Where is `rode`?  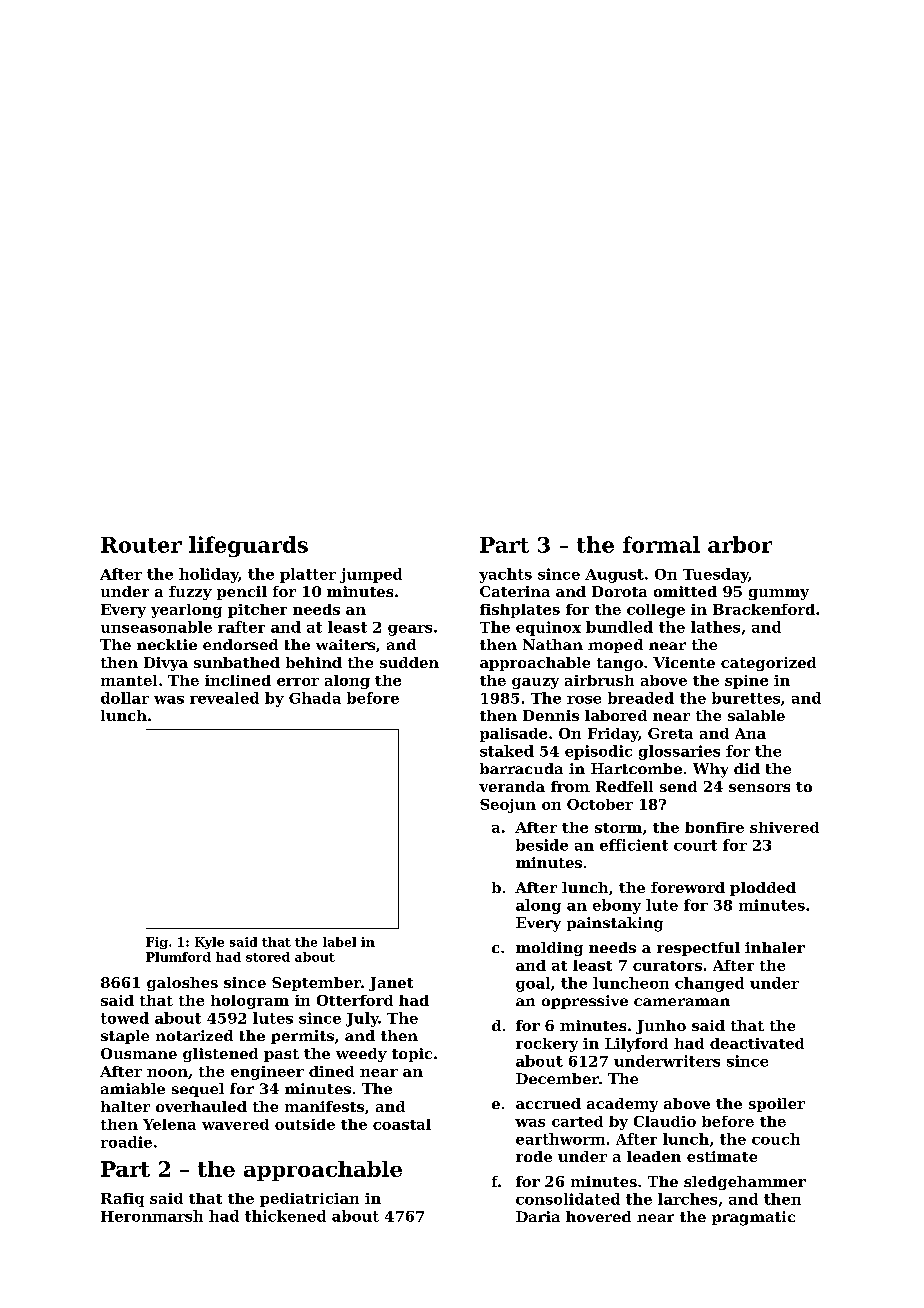 rode is located at coordinates (534, 1156).
